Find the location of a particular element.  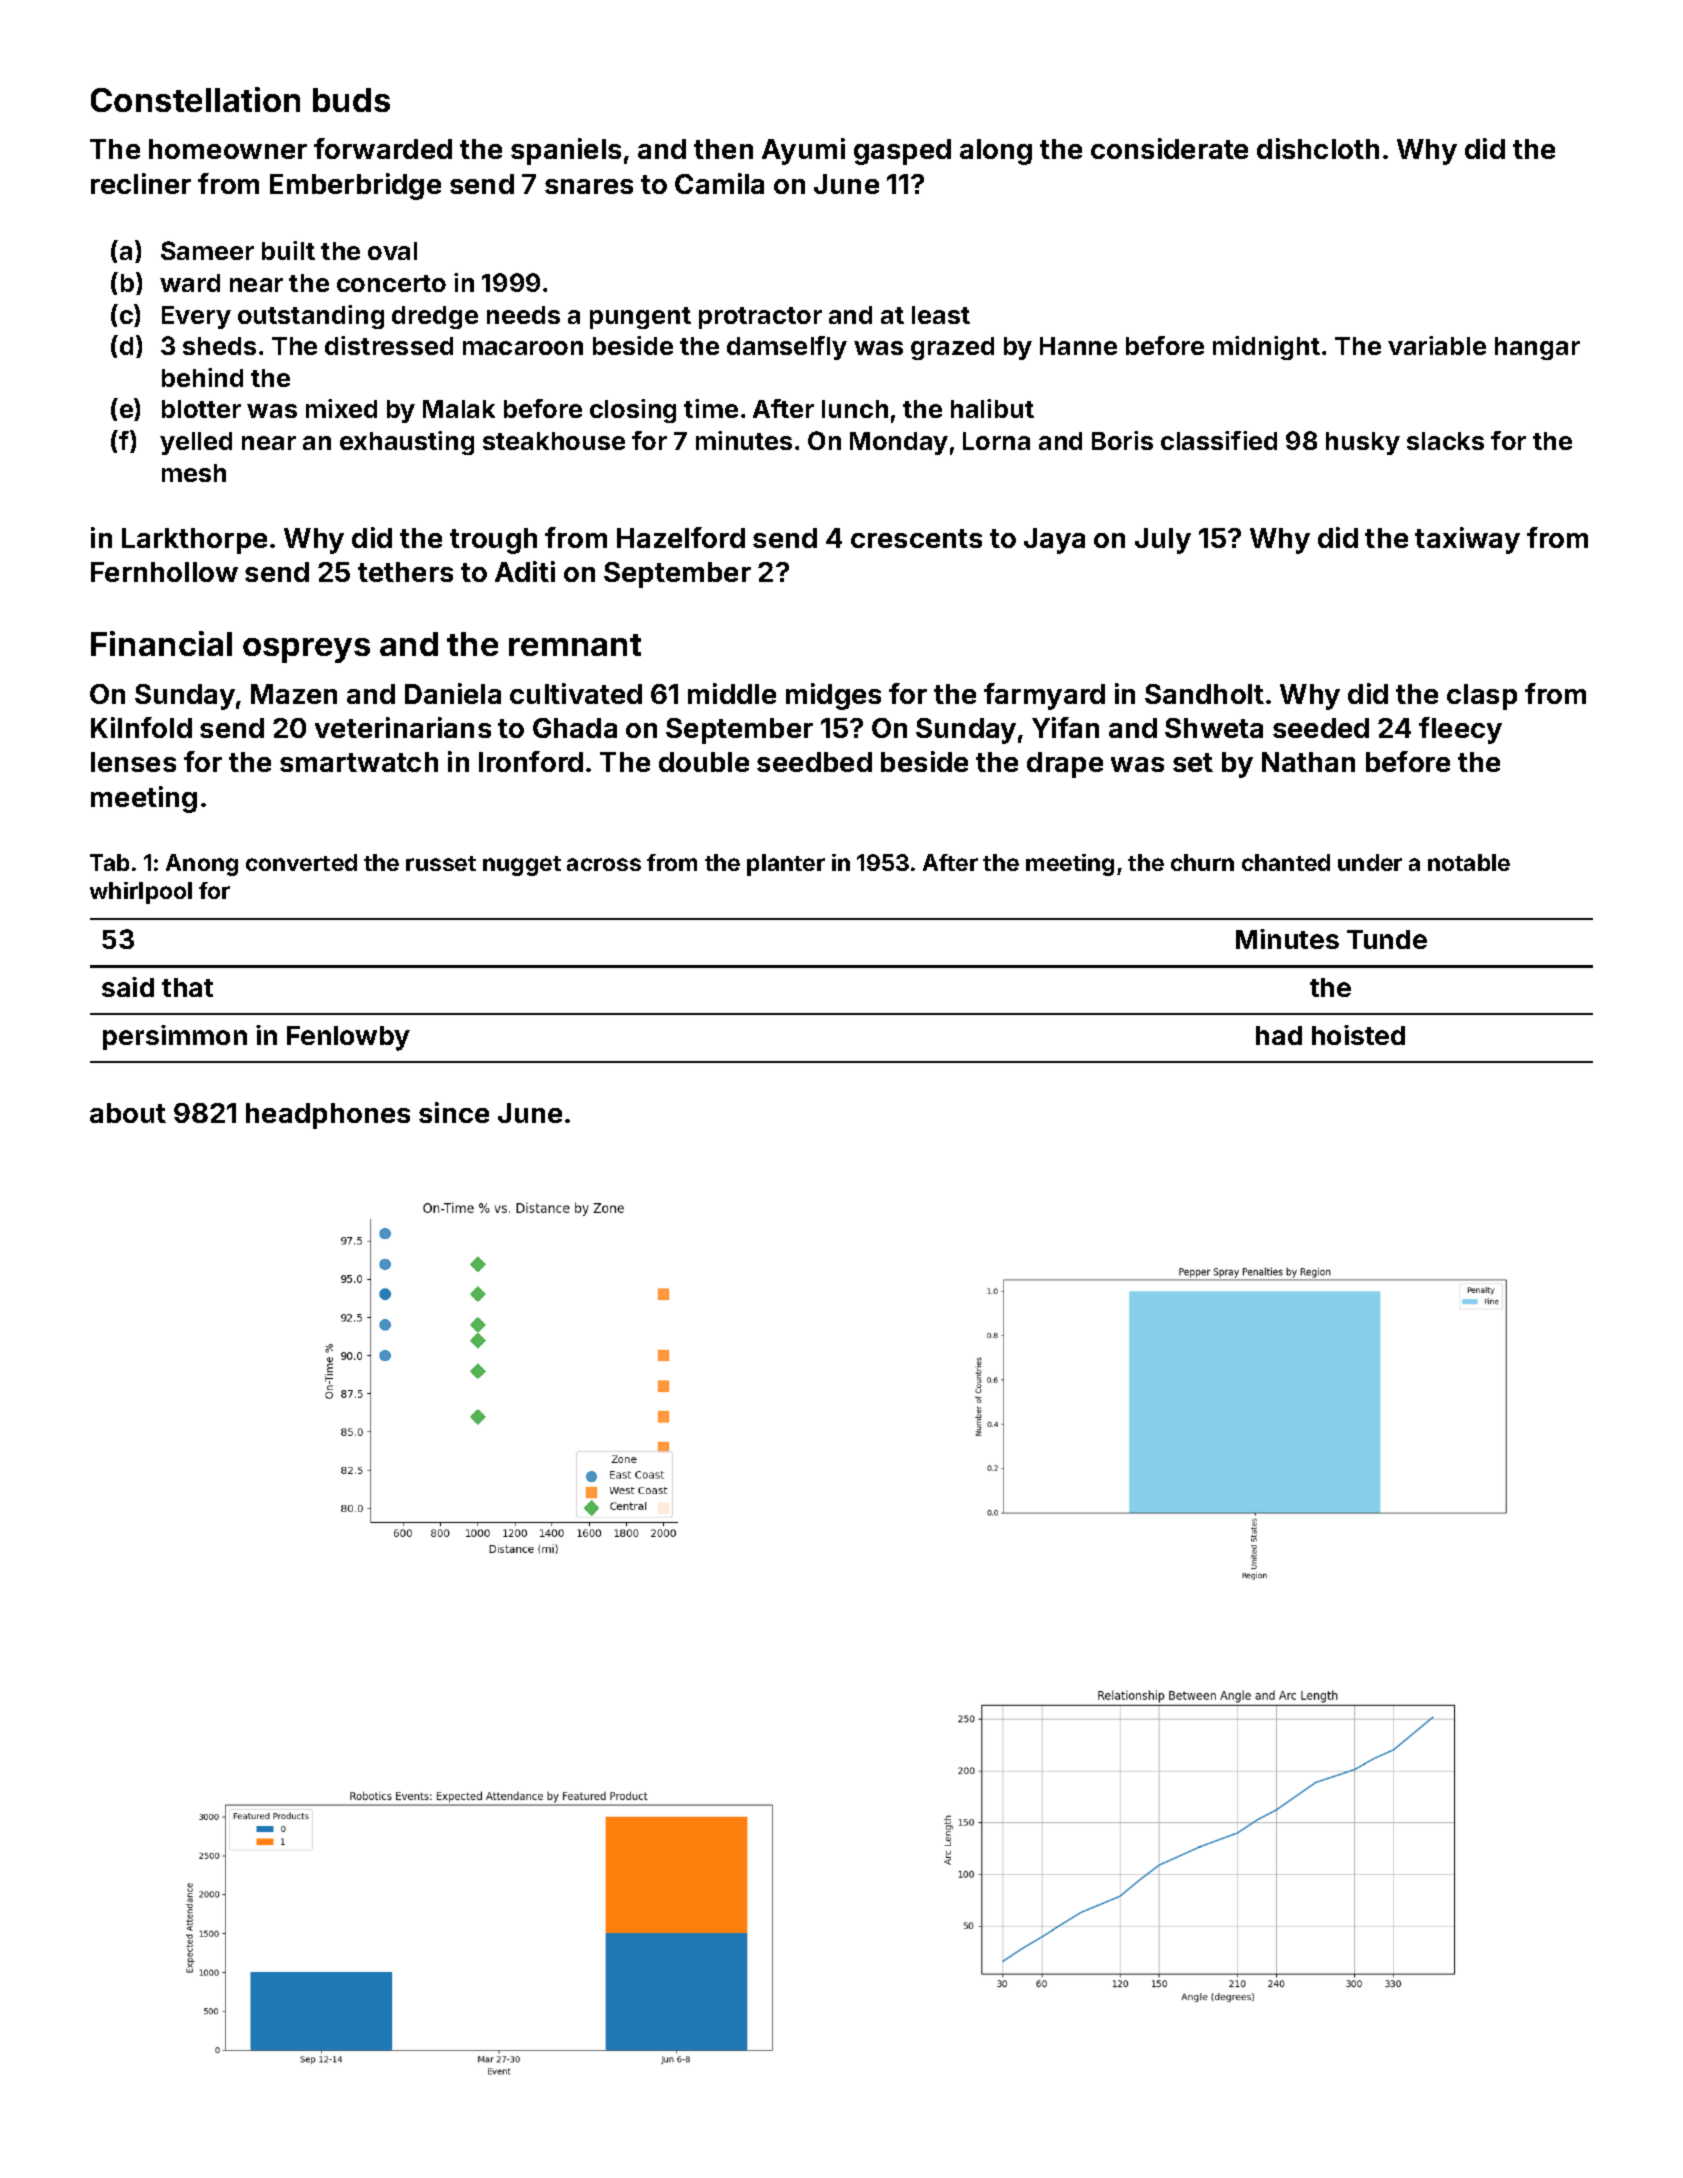

buds is located at coordinates (351, 100).
